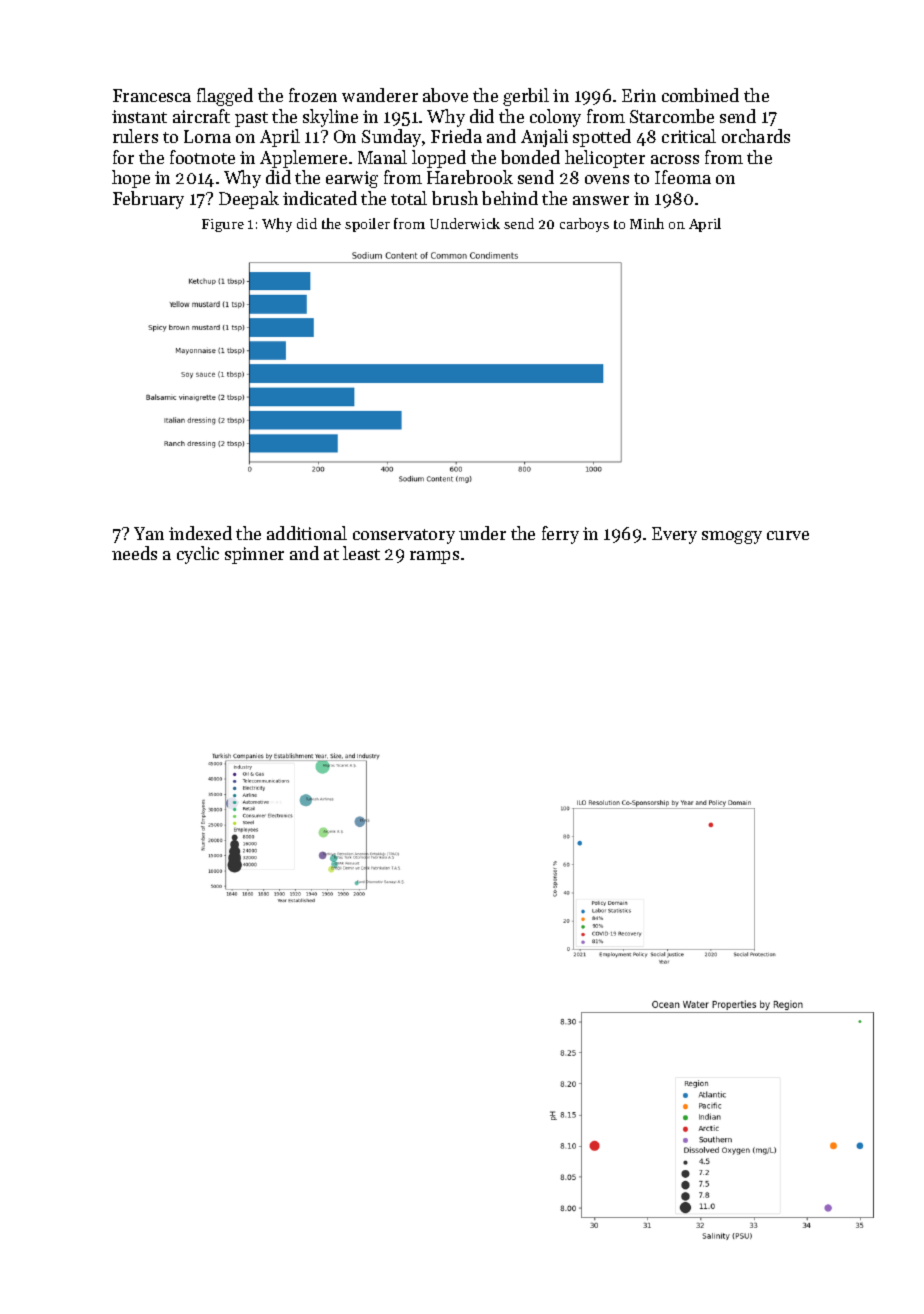 Image resolution: width=924 pixels, height=1314 pixels. I want to click on Minh, so click(647, 223).
